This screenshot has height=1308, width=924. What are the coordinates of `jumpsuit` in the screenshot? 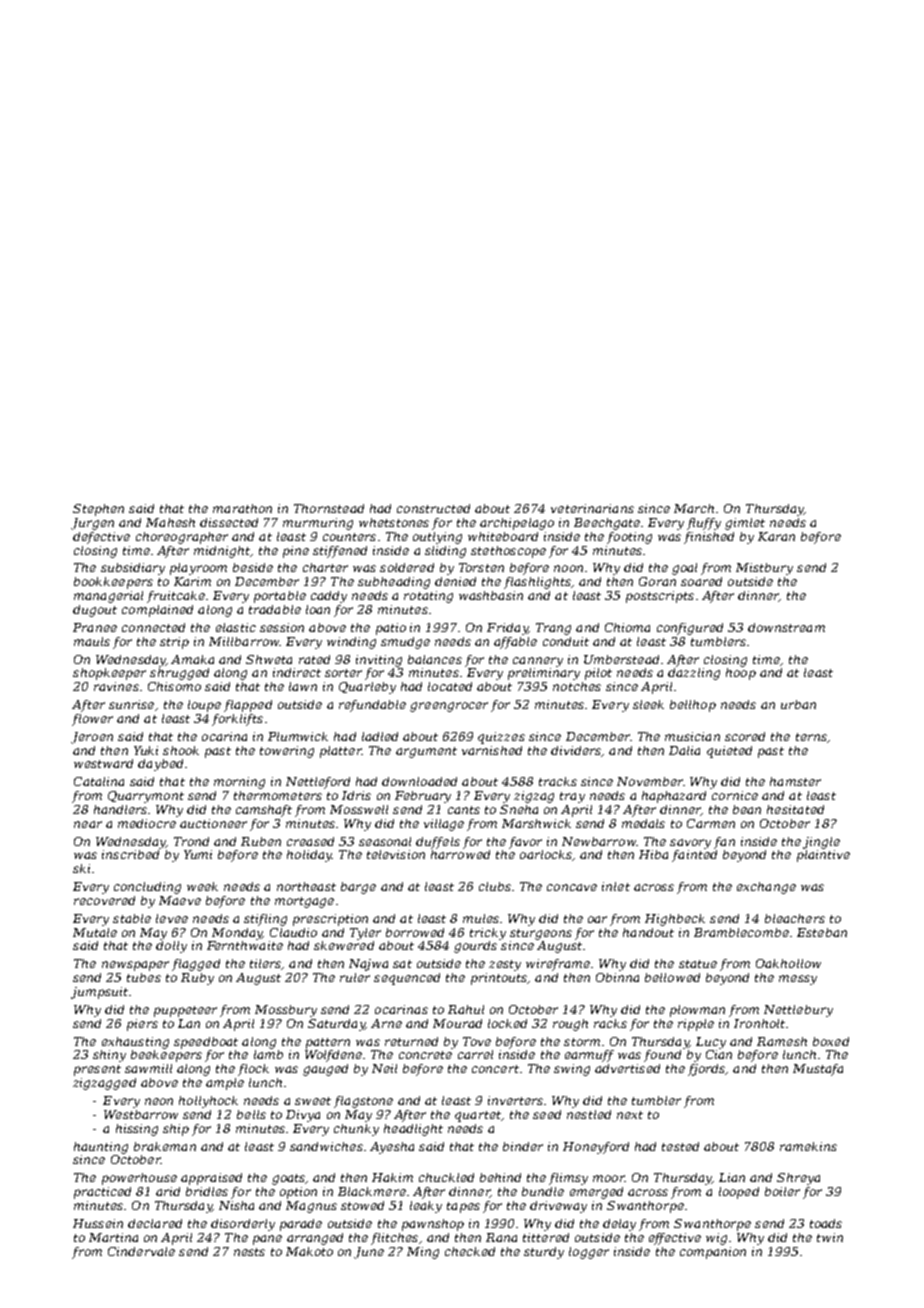 It's located at (99, 993).
